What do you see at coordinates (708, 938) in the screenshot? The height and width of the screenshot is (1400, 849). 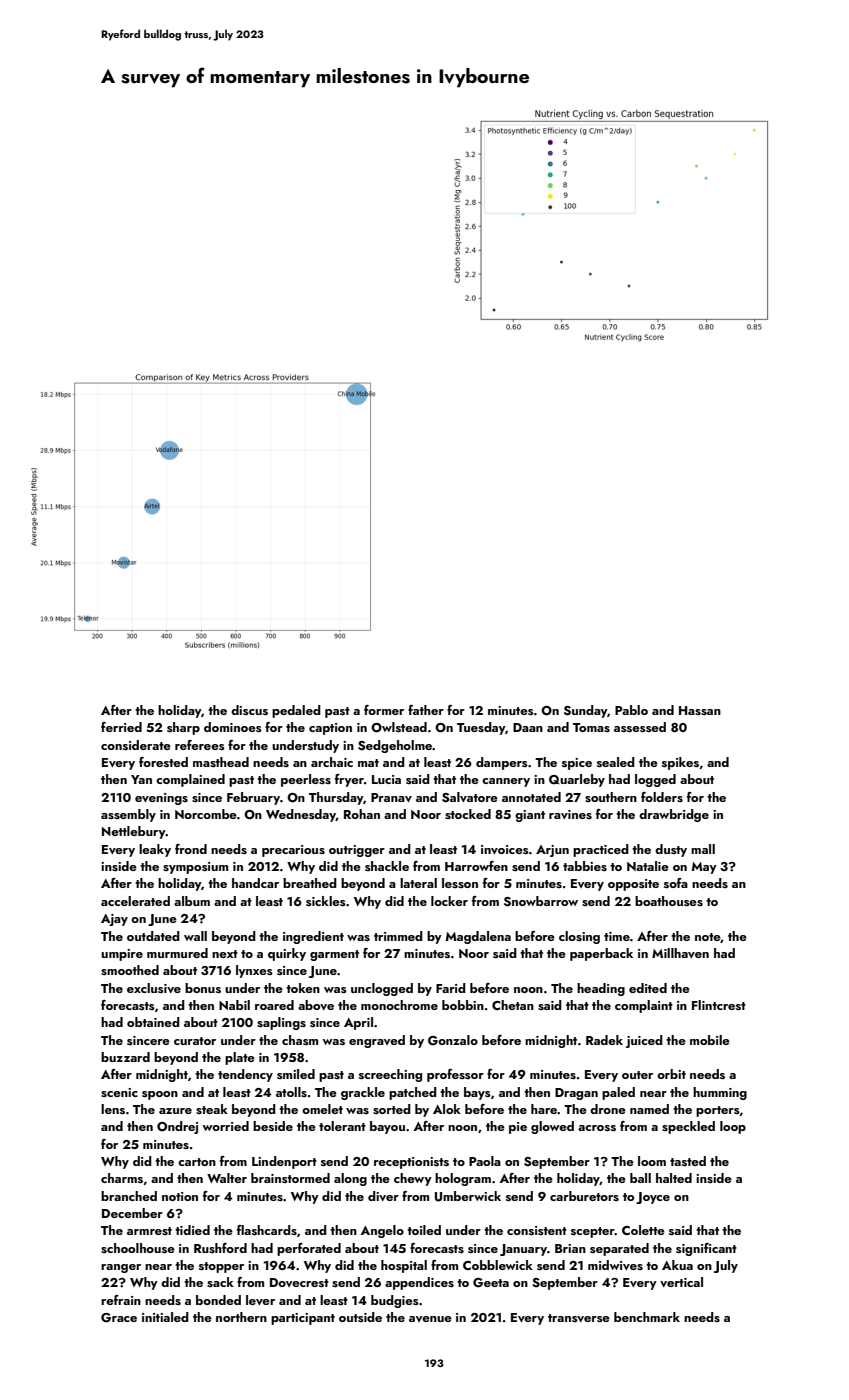 I see `note` at bounding box center [708, 938].
